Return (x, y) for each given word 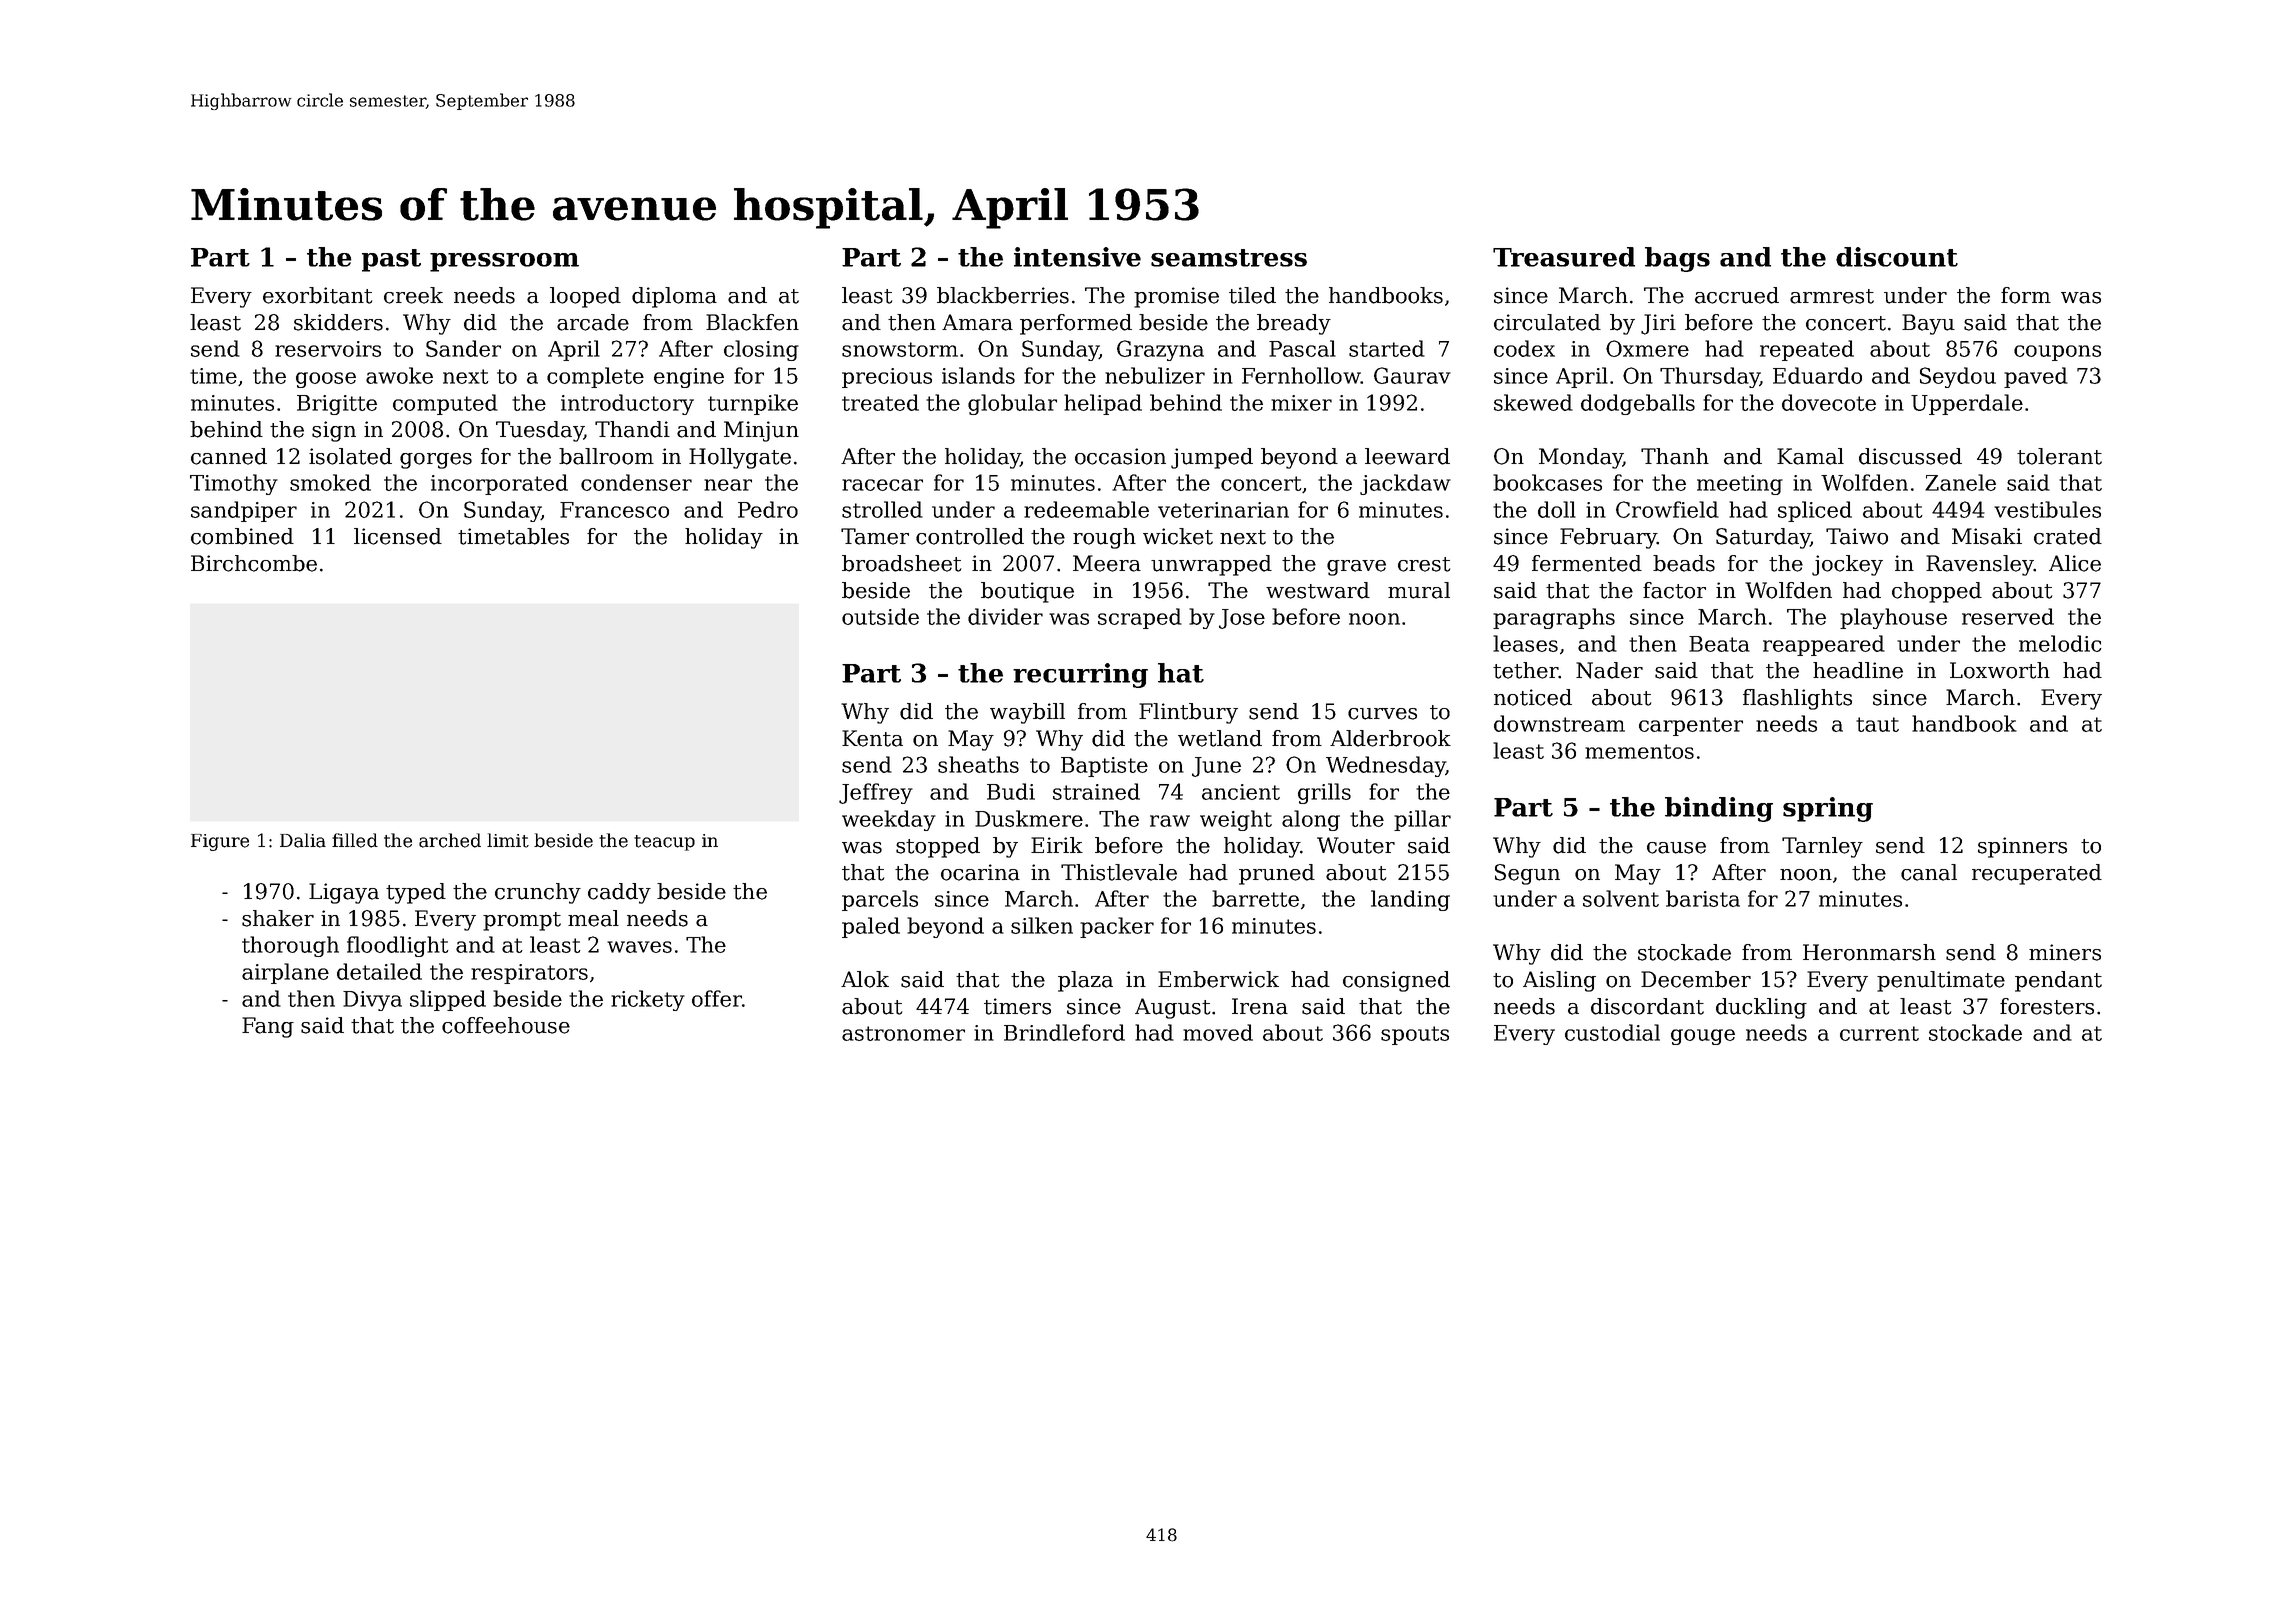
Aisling (1559, 981)
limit (508, 840)
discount (1897, 257)
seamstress (1229, 258)
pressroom (504, 262)
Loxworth (2000, 670)
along (1311, 820)
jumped (1212, 458)
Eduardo (1817, 375)
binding (1719, 809)
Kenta (872, 738)
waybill (1027, 713)
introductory (627, 404)
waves (639, 947)
